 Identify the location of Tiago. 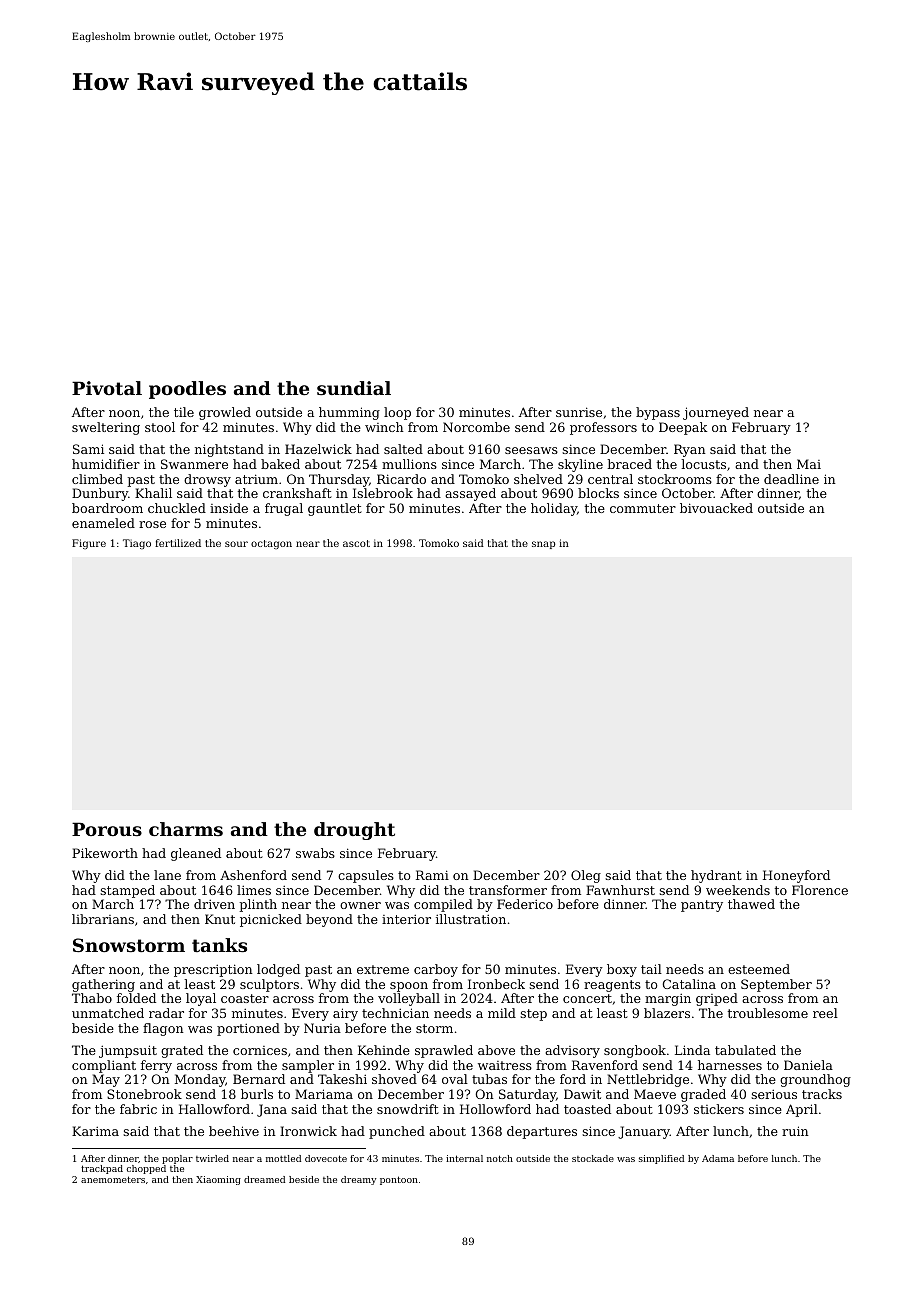
(137, 544).
